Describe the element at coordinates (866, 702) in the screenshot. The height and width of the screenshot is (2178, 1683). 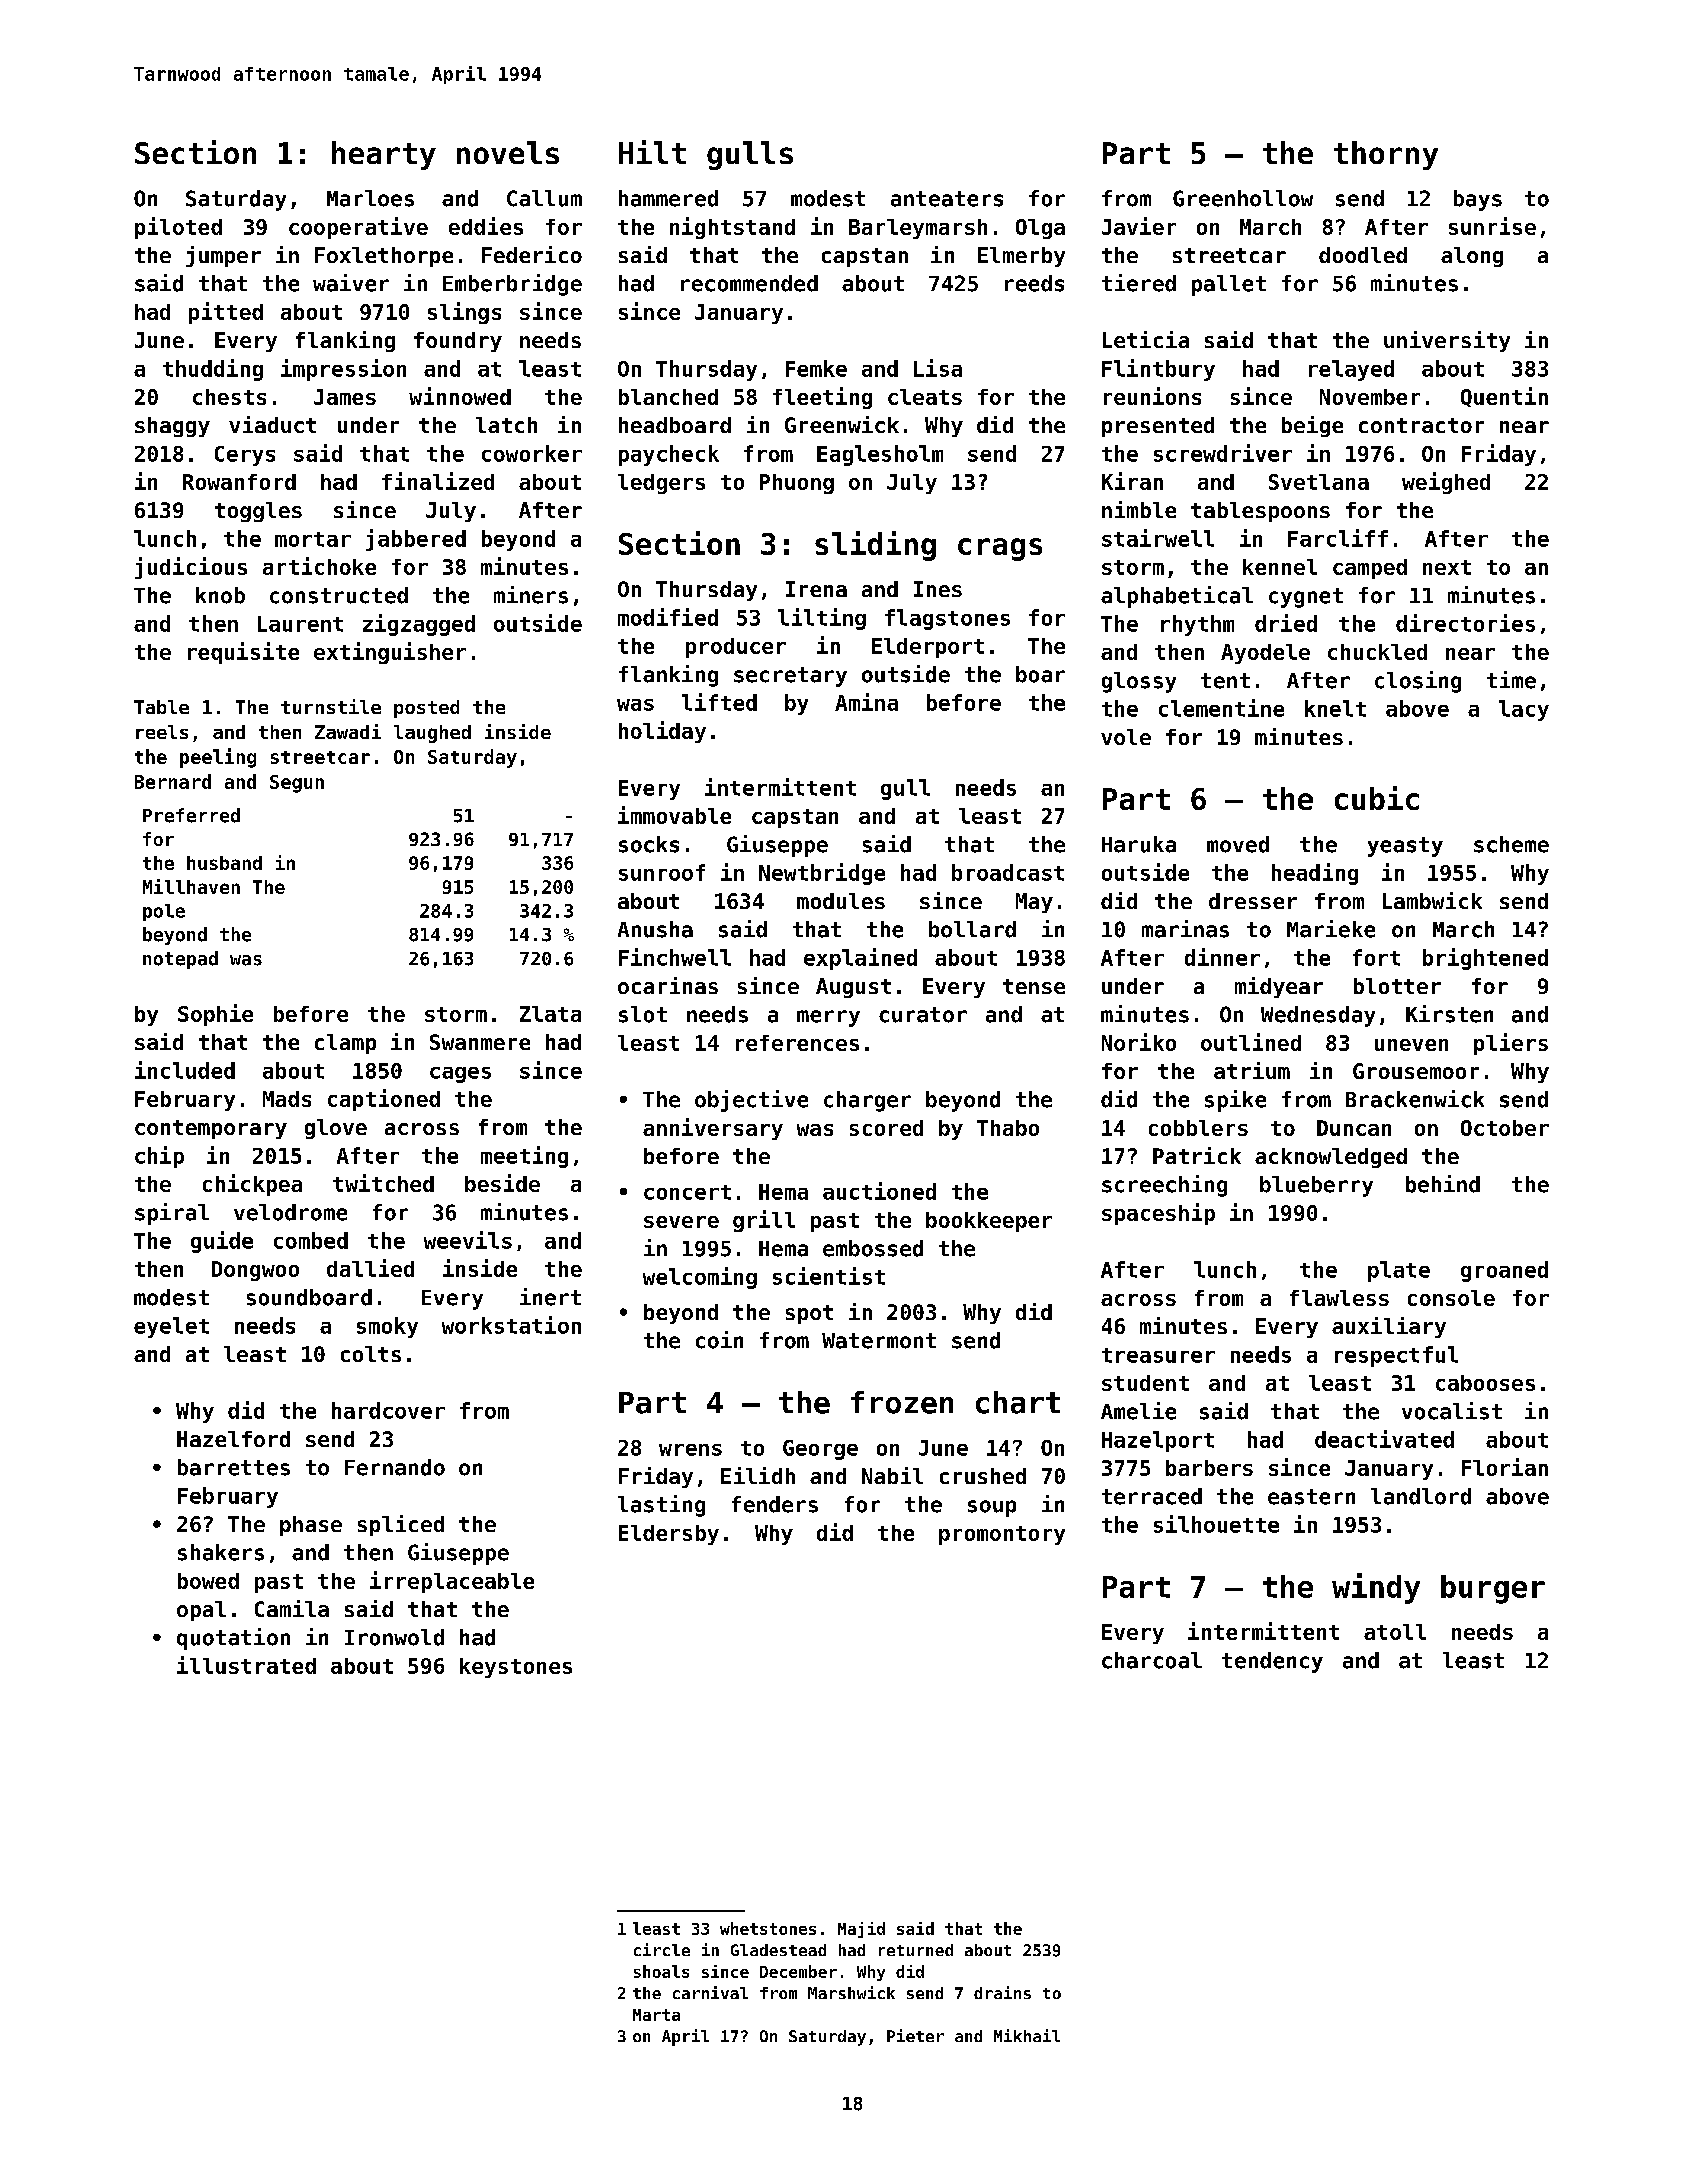
I see `Amina` at that location.
